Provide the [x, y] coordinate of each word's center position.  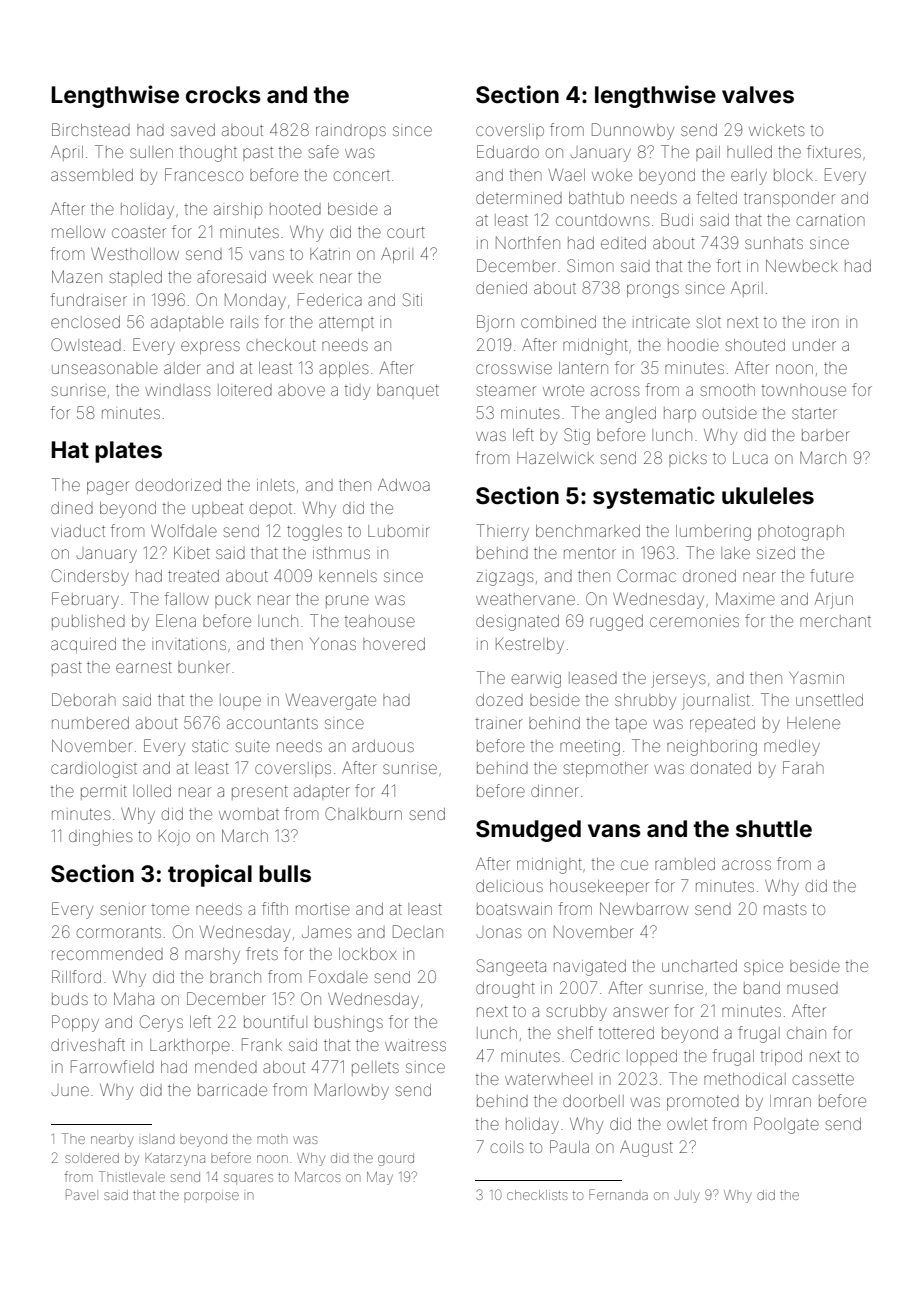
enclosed [85, 322]
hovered [394, 644]
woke [612, 175]
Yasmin [816, 678]
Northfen [528, 242]
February [85, 600]
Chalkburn [363, 813]
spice [763, 968]
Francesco [204, 174]
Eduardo [508, 151]
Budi [677, 219]
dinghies [101, 838]
